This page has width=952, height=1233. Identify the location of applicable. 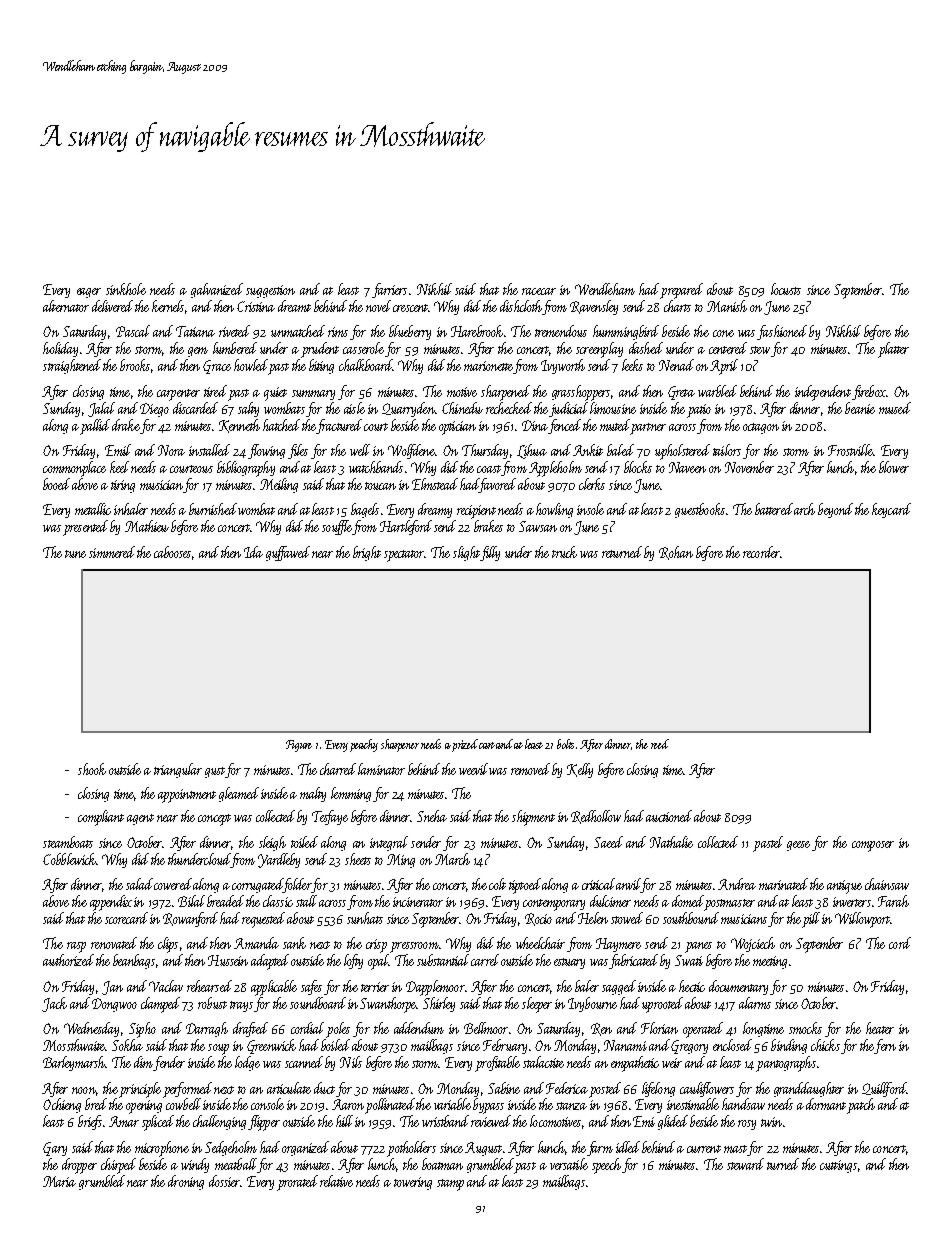
(274, 988).
